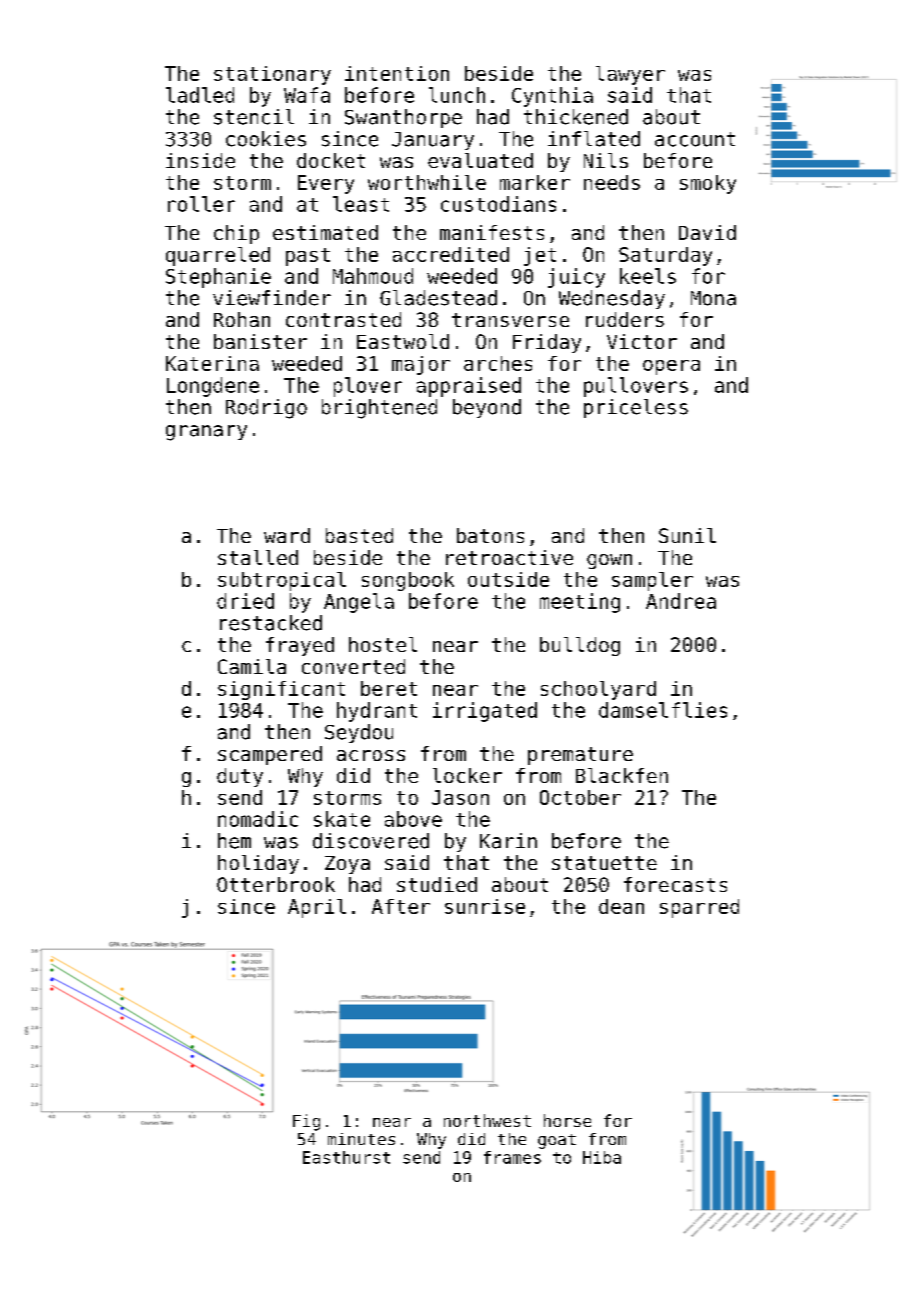  What do you see at coordinates (699, 908) in the image?
I see `sparred` at bounding box center [699, 908].
